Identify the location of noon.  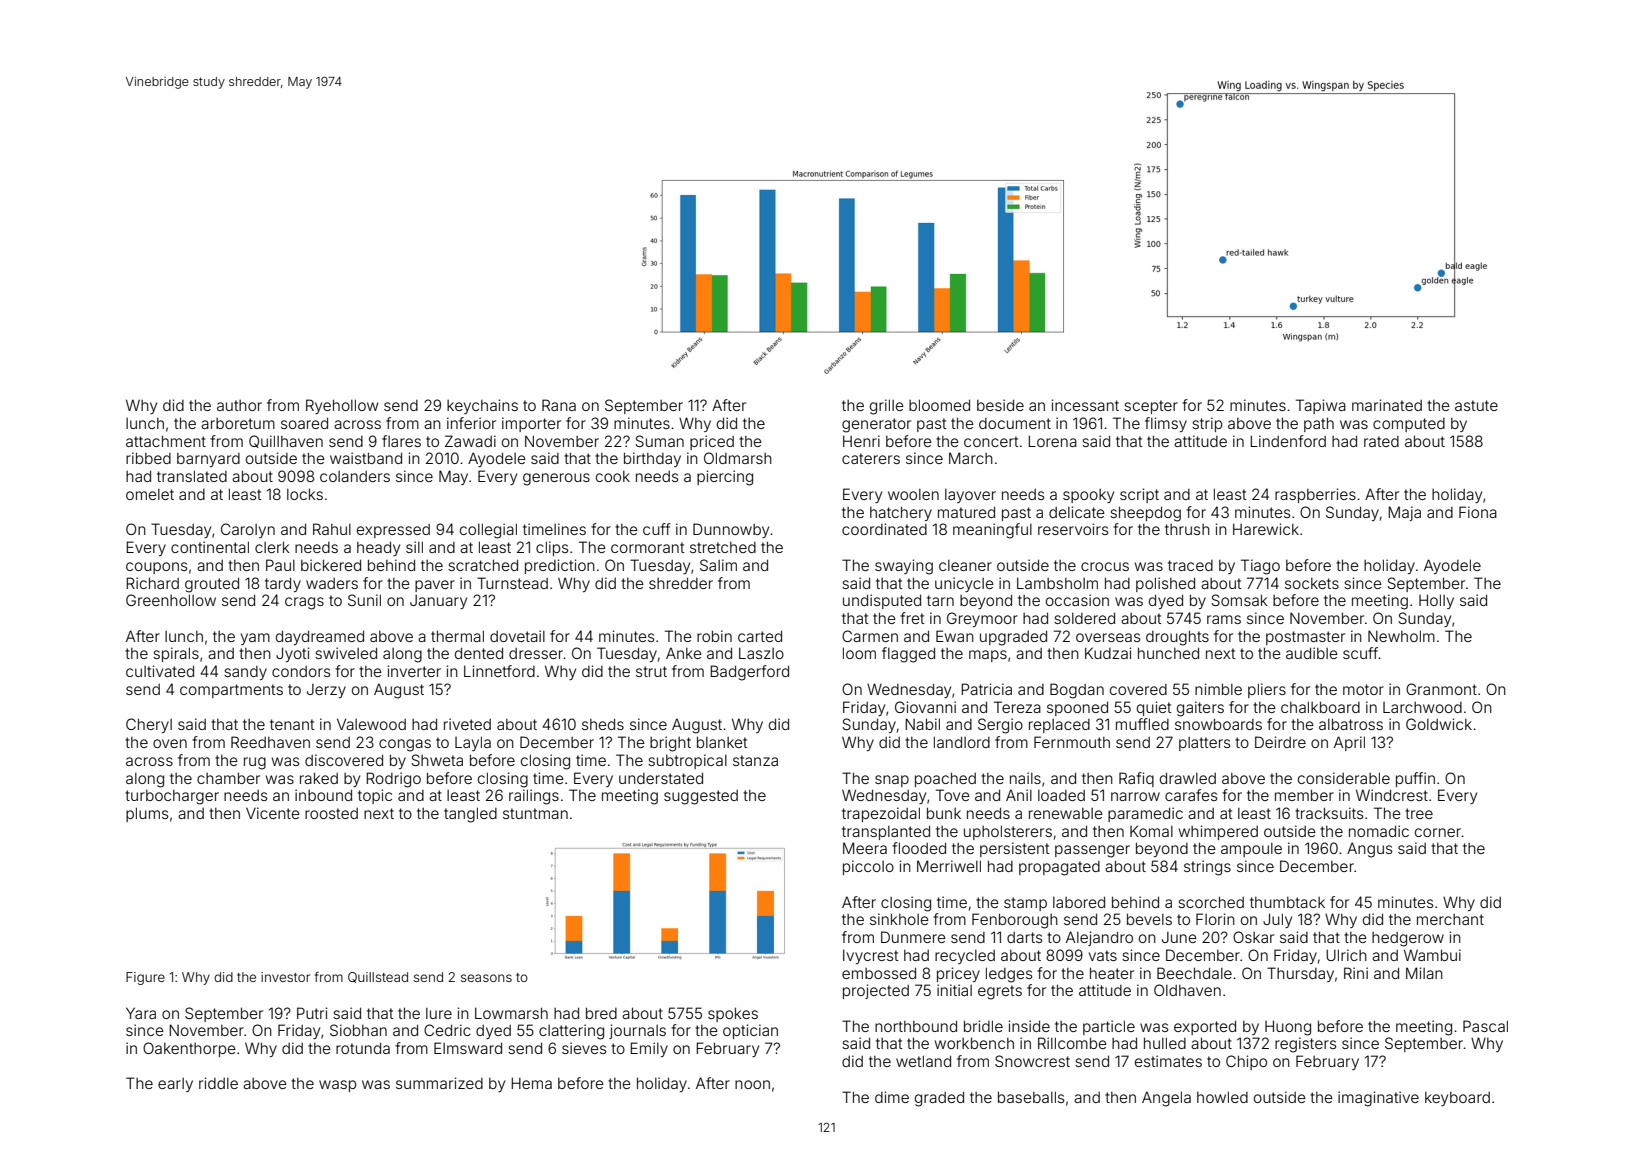
(752, 1084).
